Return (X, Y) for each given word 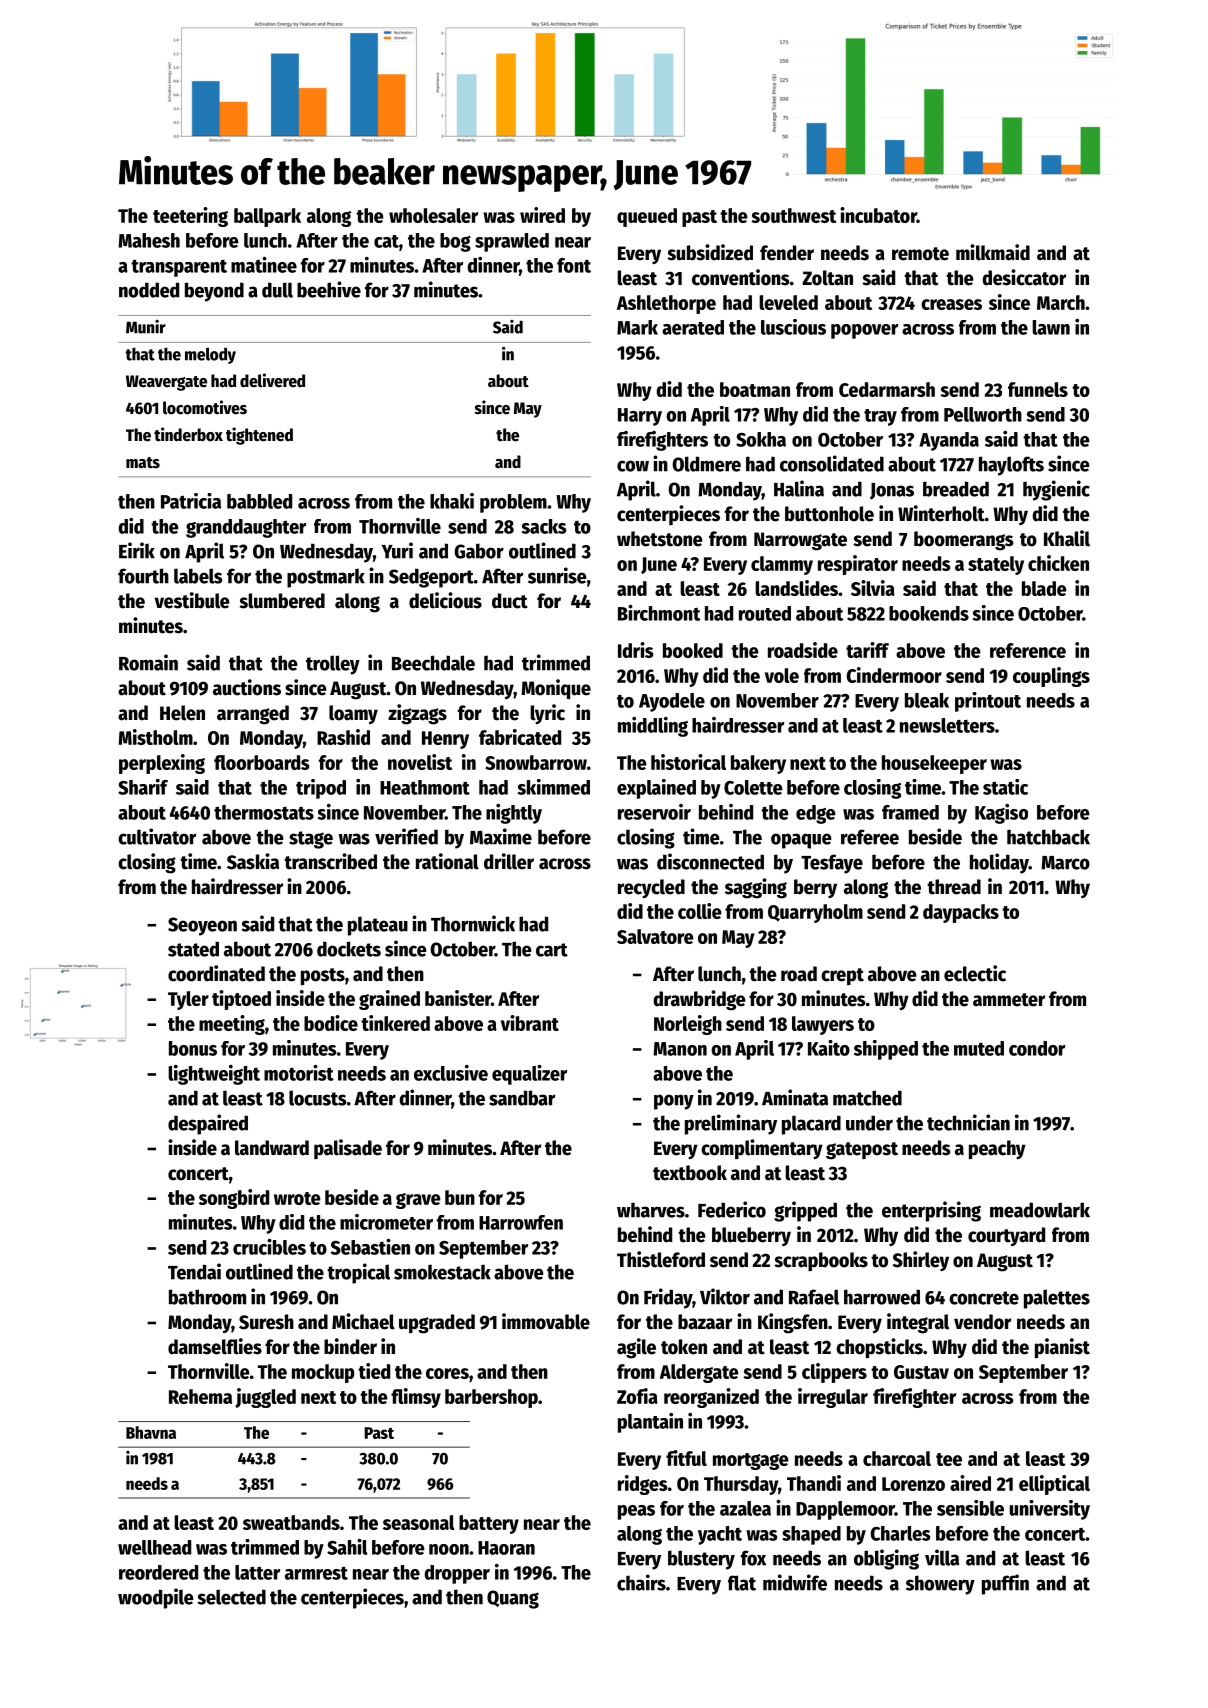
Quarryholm (815, 913)
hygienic (1056, 490)
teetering (190, 217)
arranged (253, 715)
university (1049, 1510)
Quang (513, 1599)
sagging (756, 888)
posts (323, 976)
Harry (640, 417)
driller (509, 861)
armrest (316, 1573)
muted (979, 1048)
